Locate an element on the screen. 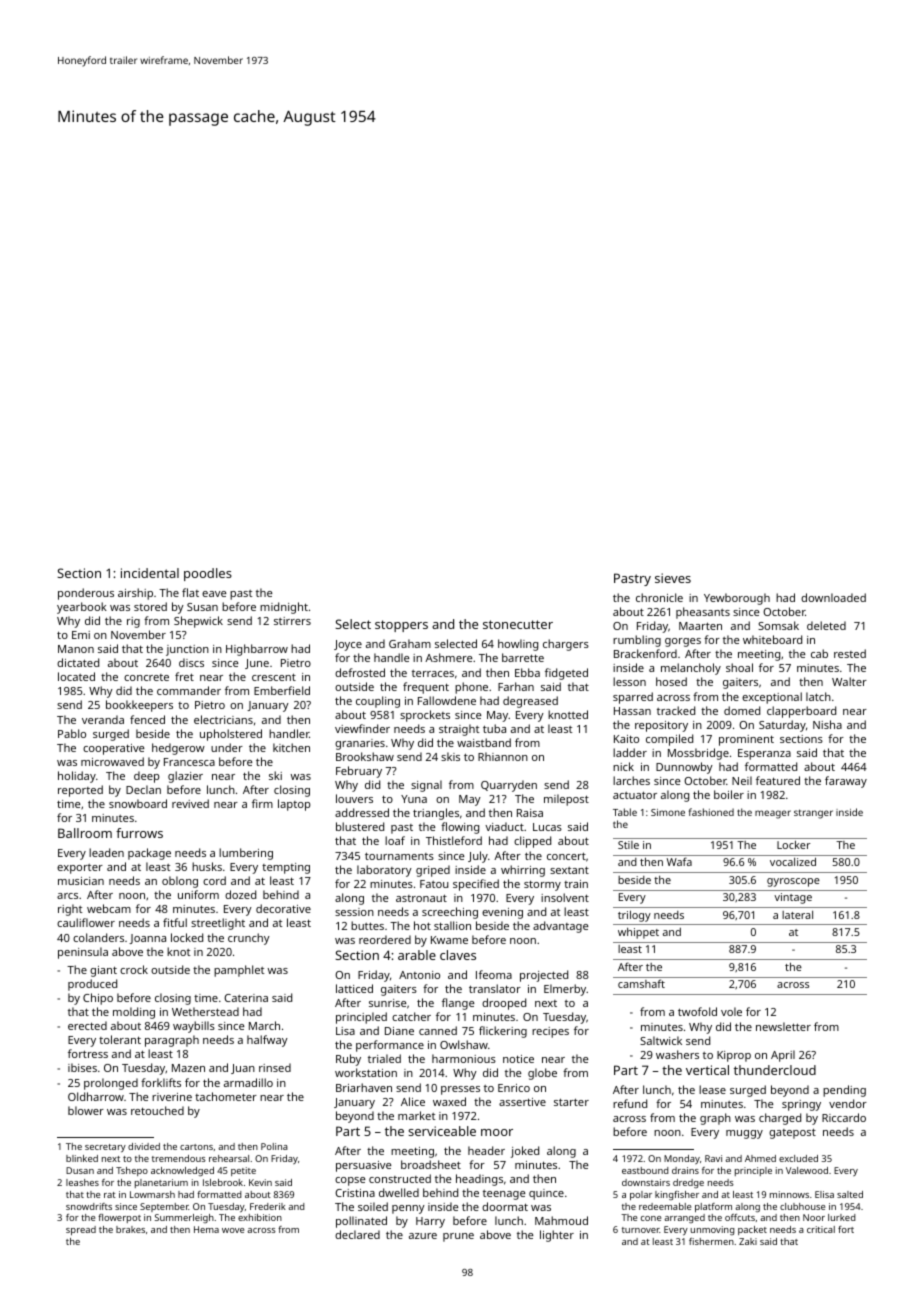 Image resolution: width=924 pixels, height=1308 pixels. exporter is located at coordinates (80, 869).
